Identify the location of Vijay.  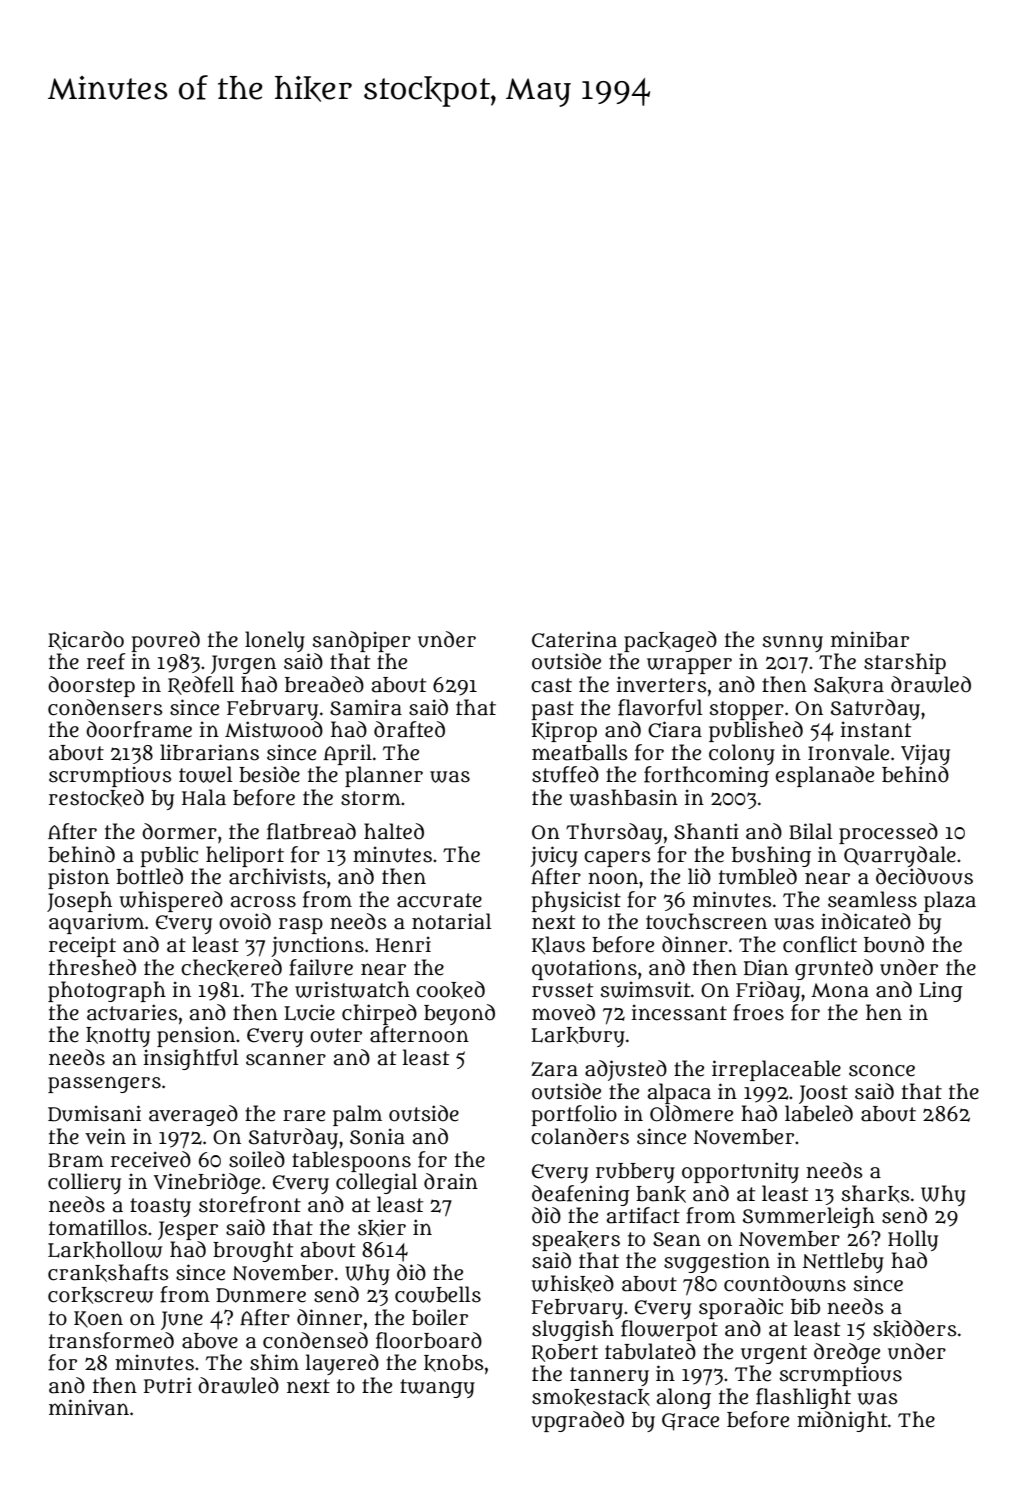
(925, 754).
